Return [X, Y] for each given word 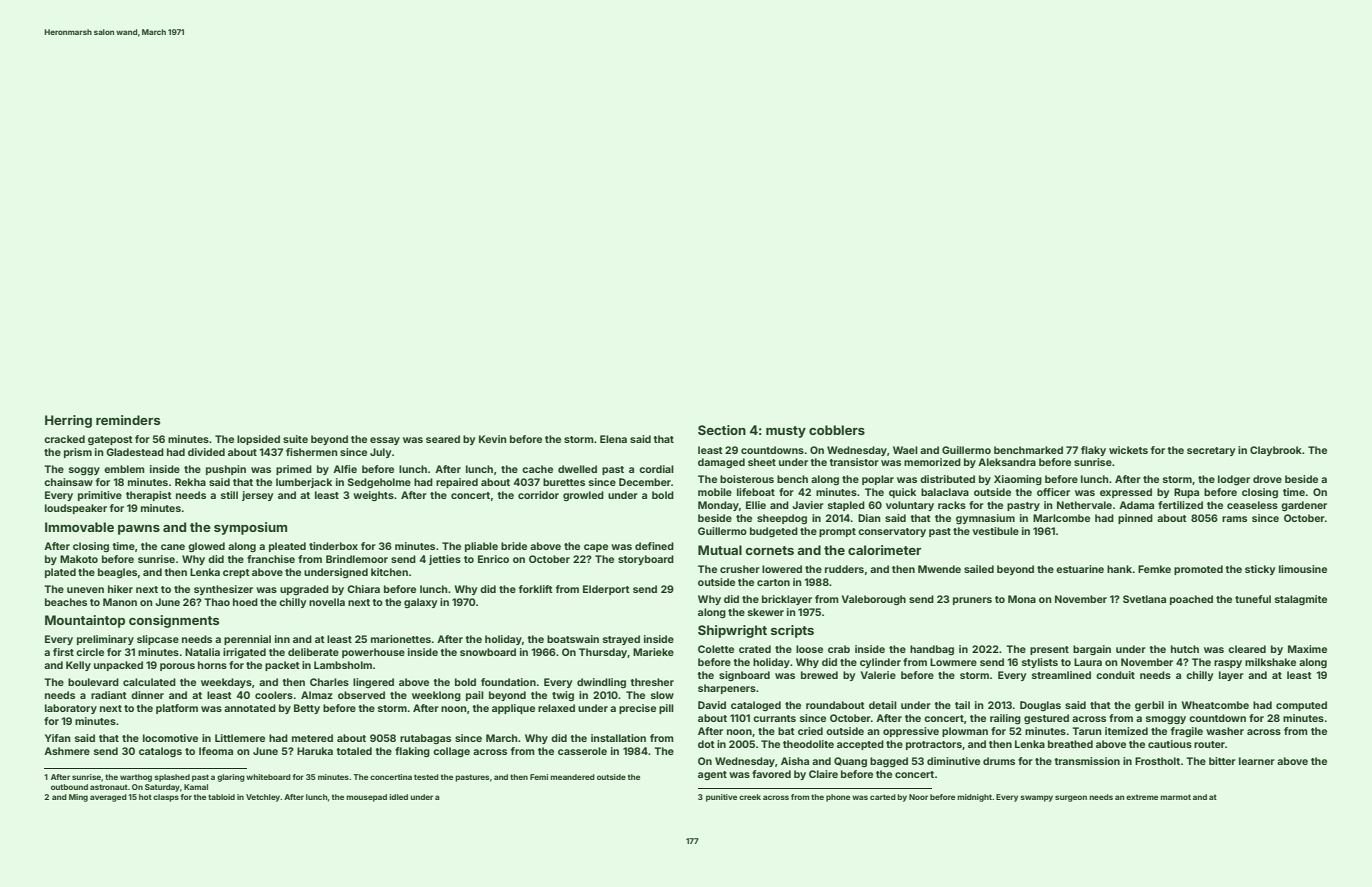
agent [712, 775]
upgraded [304, 590]
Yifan [57, 738]
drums [999, 761]
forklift [536, 589]
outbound [69, 787]
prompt [837, 532]
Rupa [1186, 493]
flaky [1093, 451]
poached [1191, 600]
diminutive [953, 761]
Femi [539, 777]
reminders [128, 420]
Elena [613, 439]
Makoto [79, 559]
